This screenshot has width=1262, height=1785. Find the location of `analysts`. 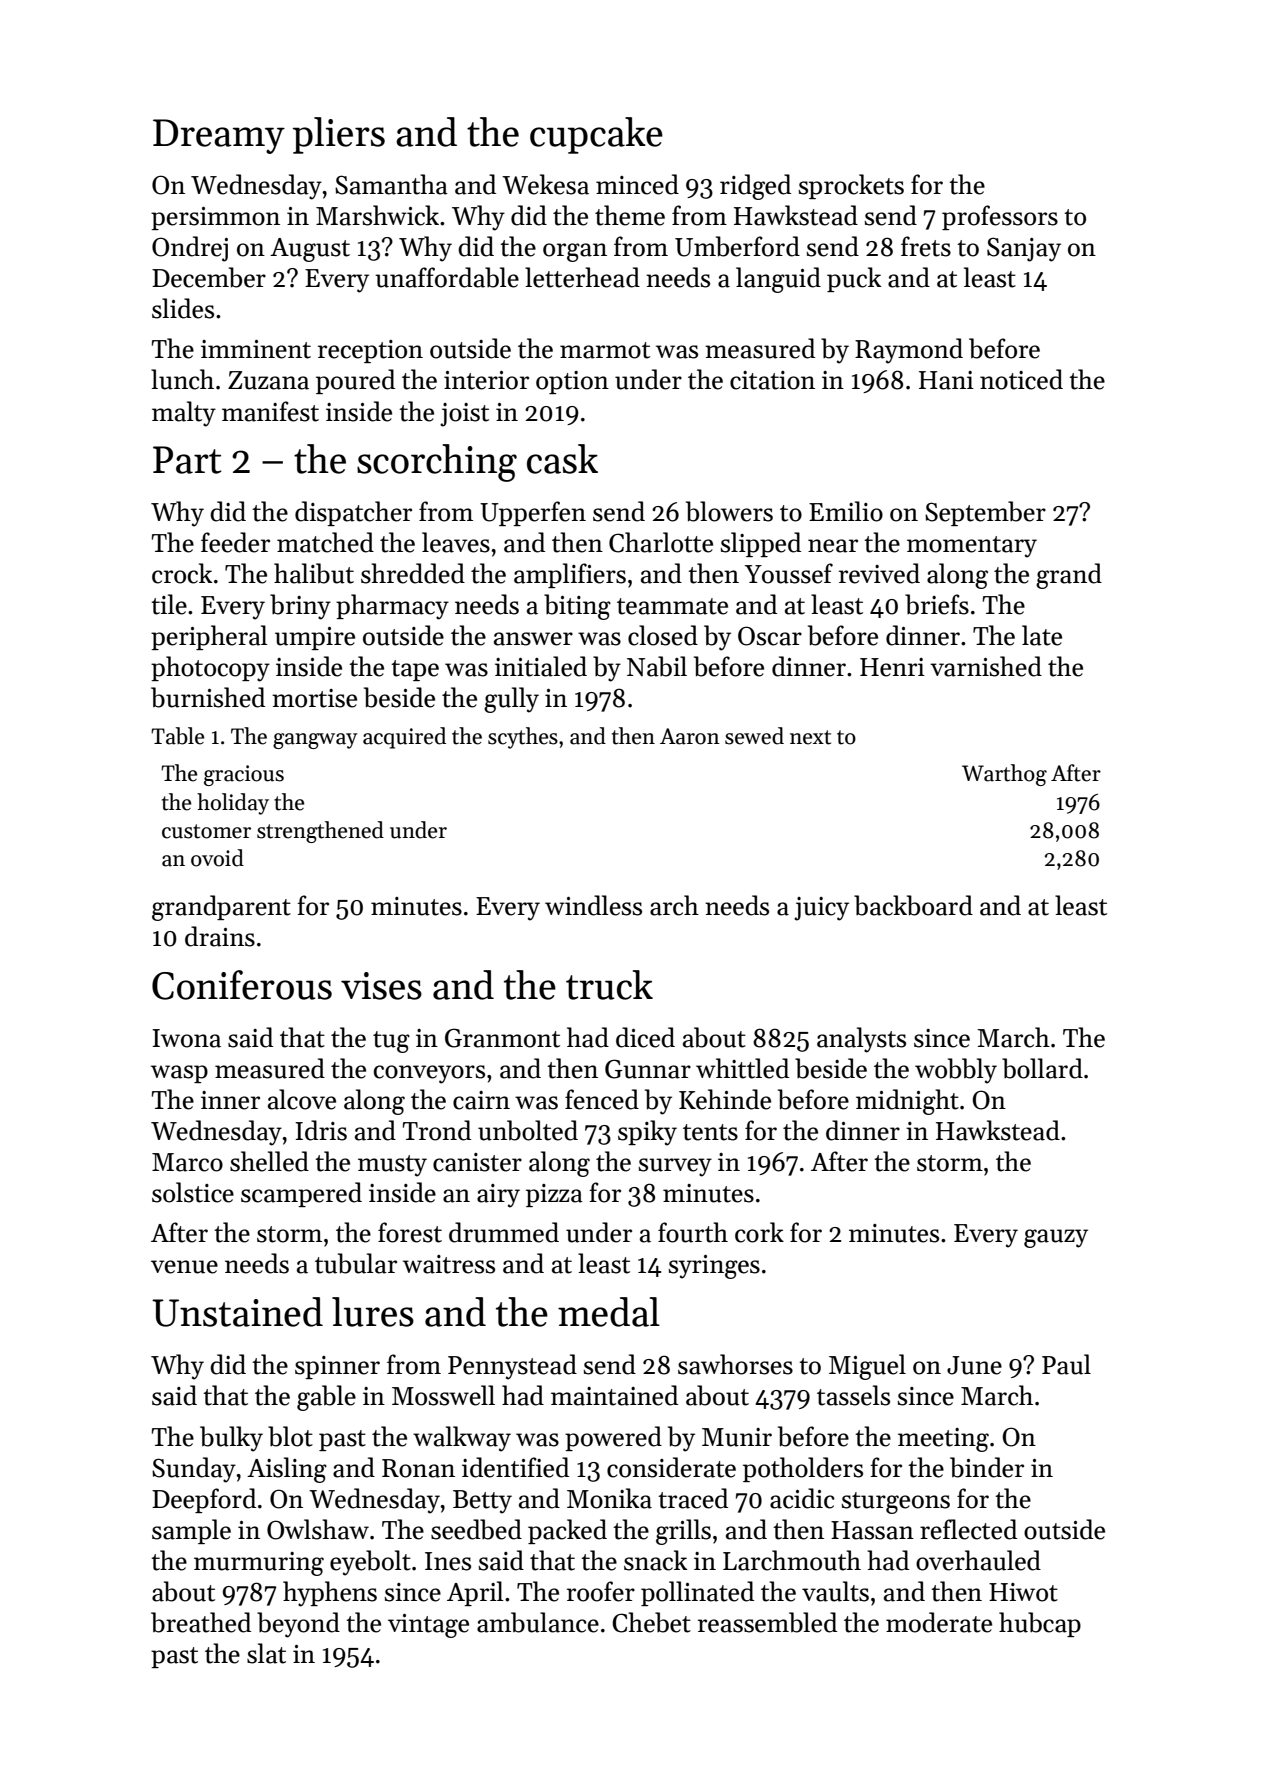

analysts is located at coordinates (861, 1040).
